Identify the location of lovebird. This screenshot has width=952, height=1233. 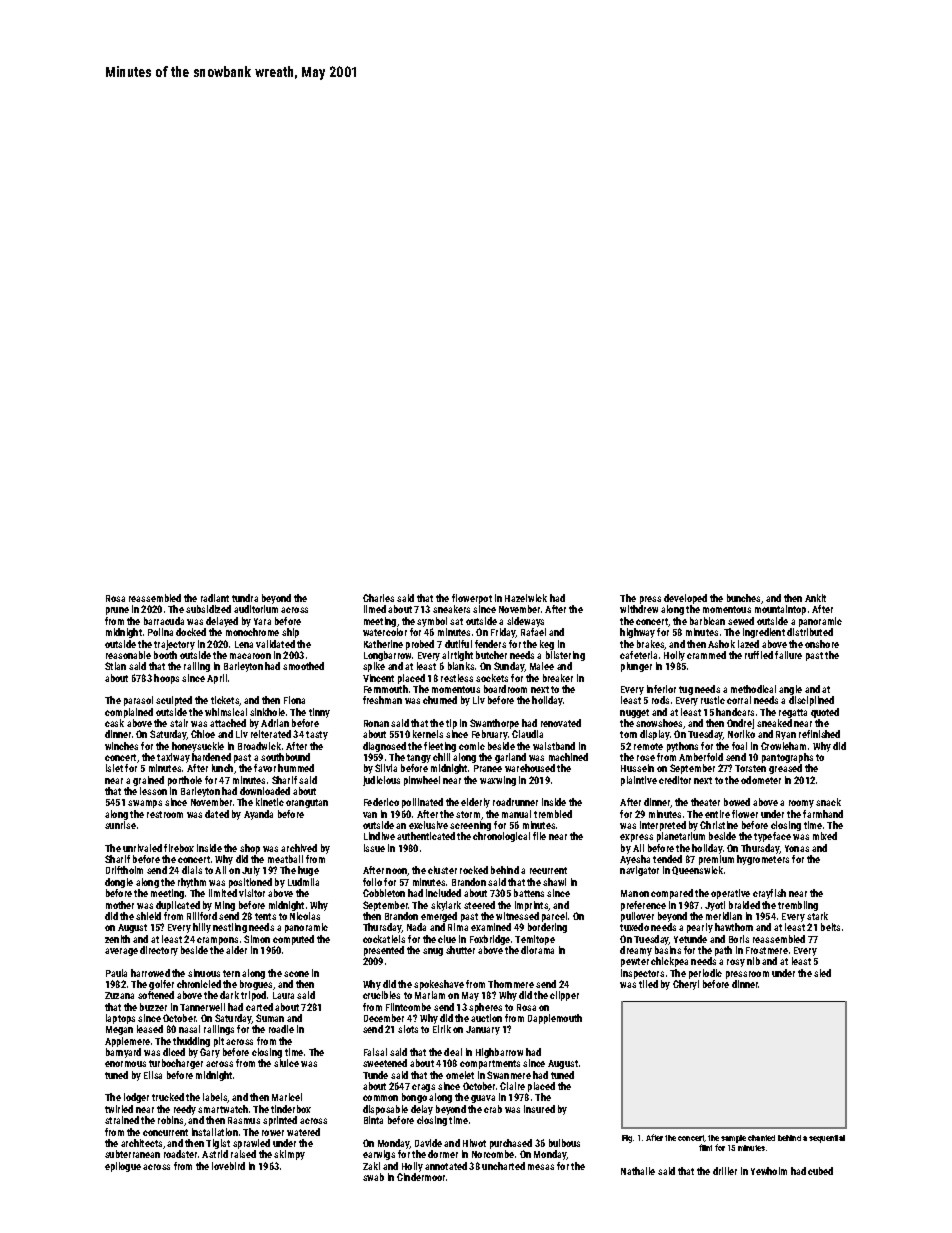
(228, 1166).
